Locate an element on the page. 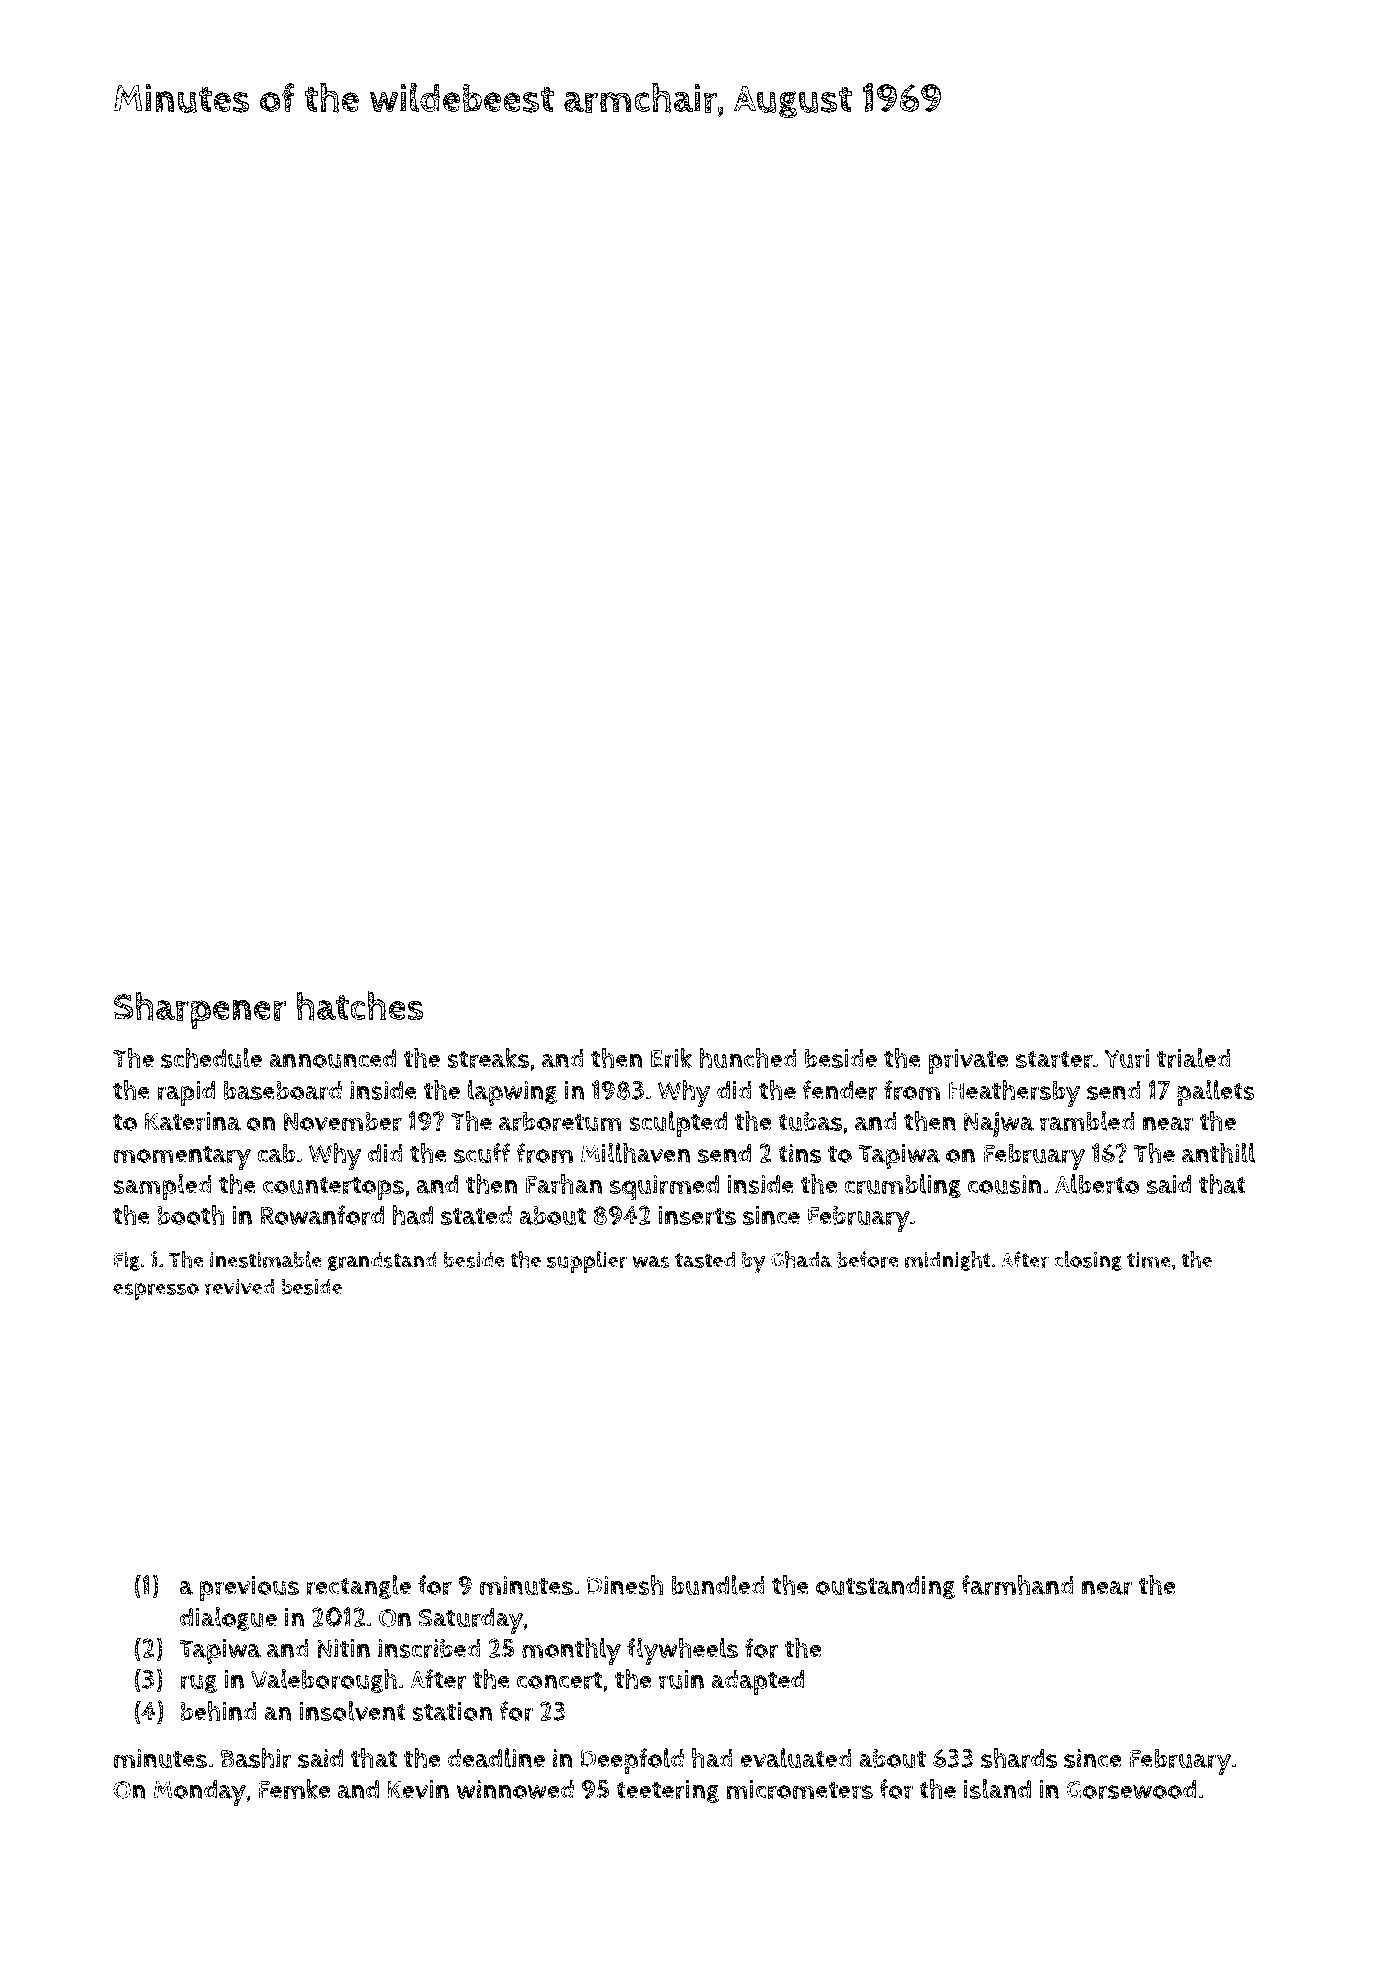 Image resolution: width=1386 pixels, height=1969 pixels. previous is located at coordinates (249, 1588).
